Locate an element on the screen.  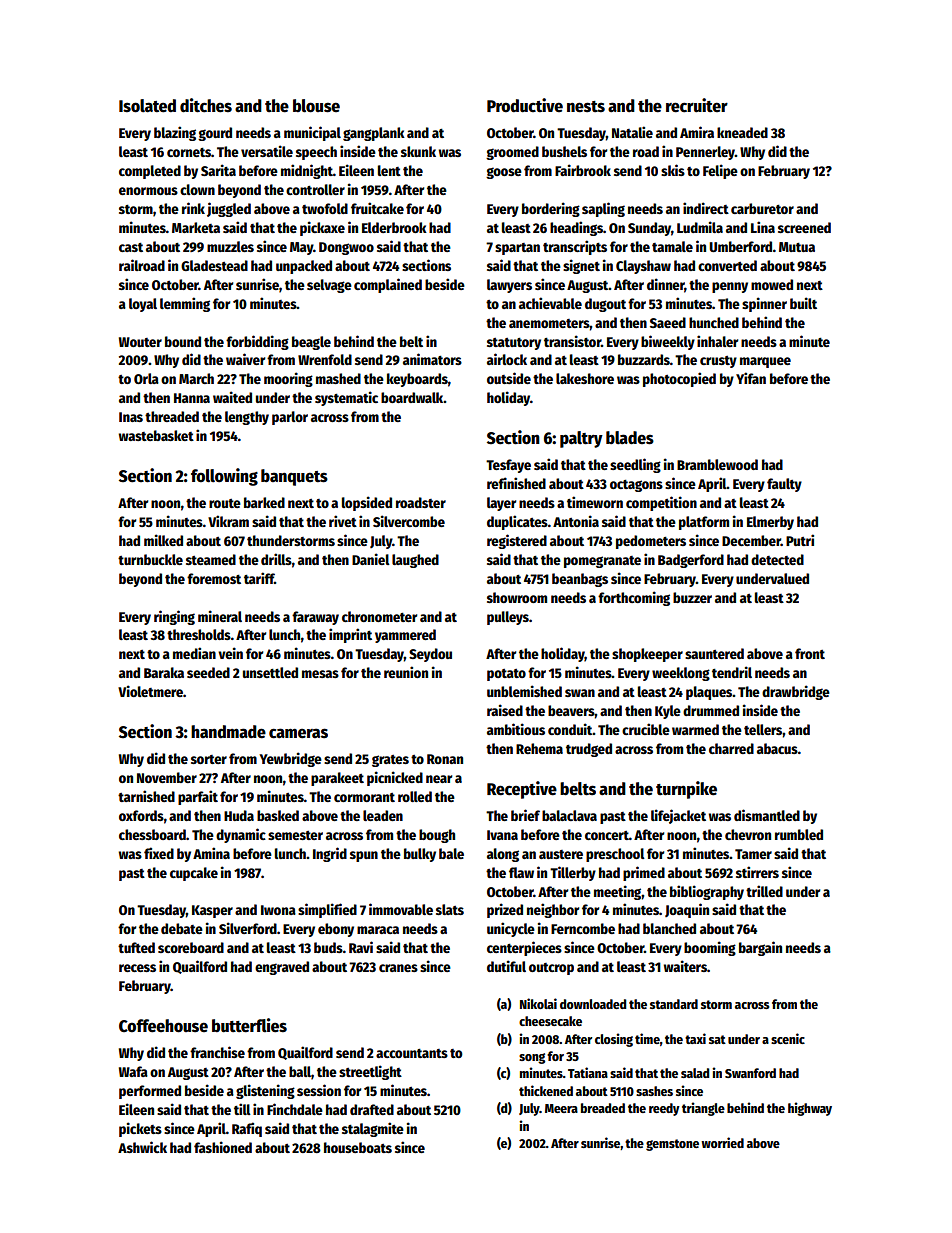
gemstone is located at coordinates (672, 1145).
